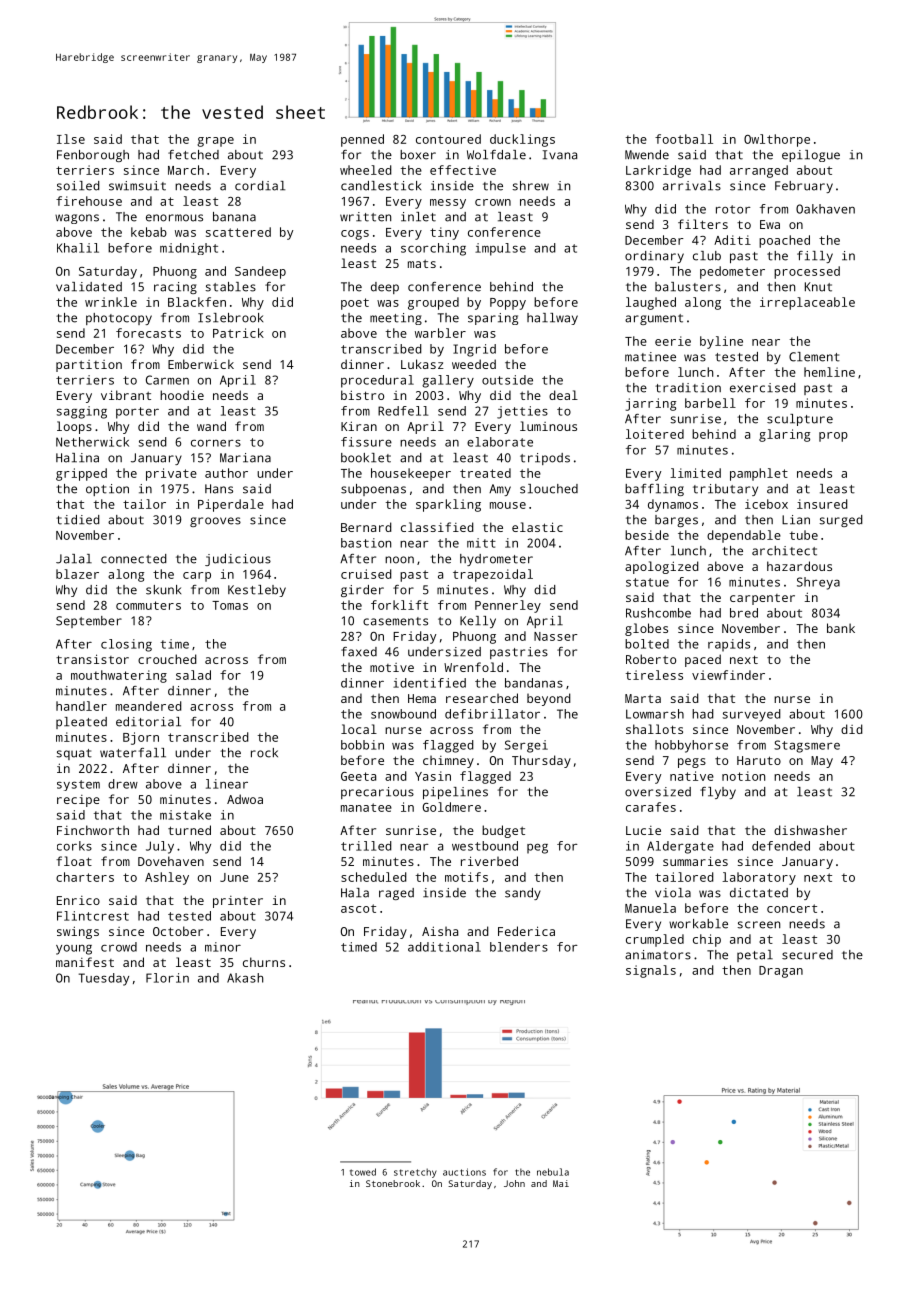 The image size is (924, 1308). Describe the element at coordinates (74, 427) in the page. I see `loops` at that location.
